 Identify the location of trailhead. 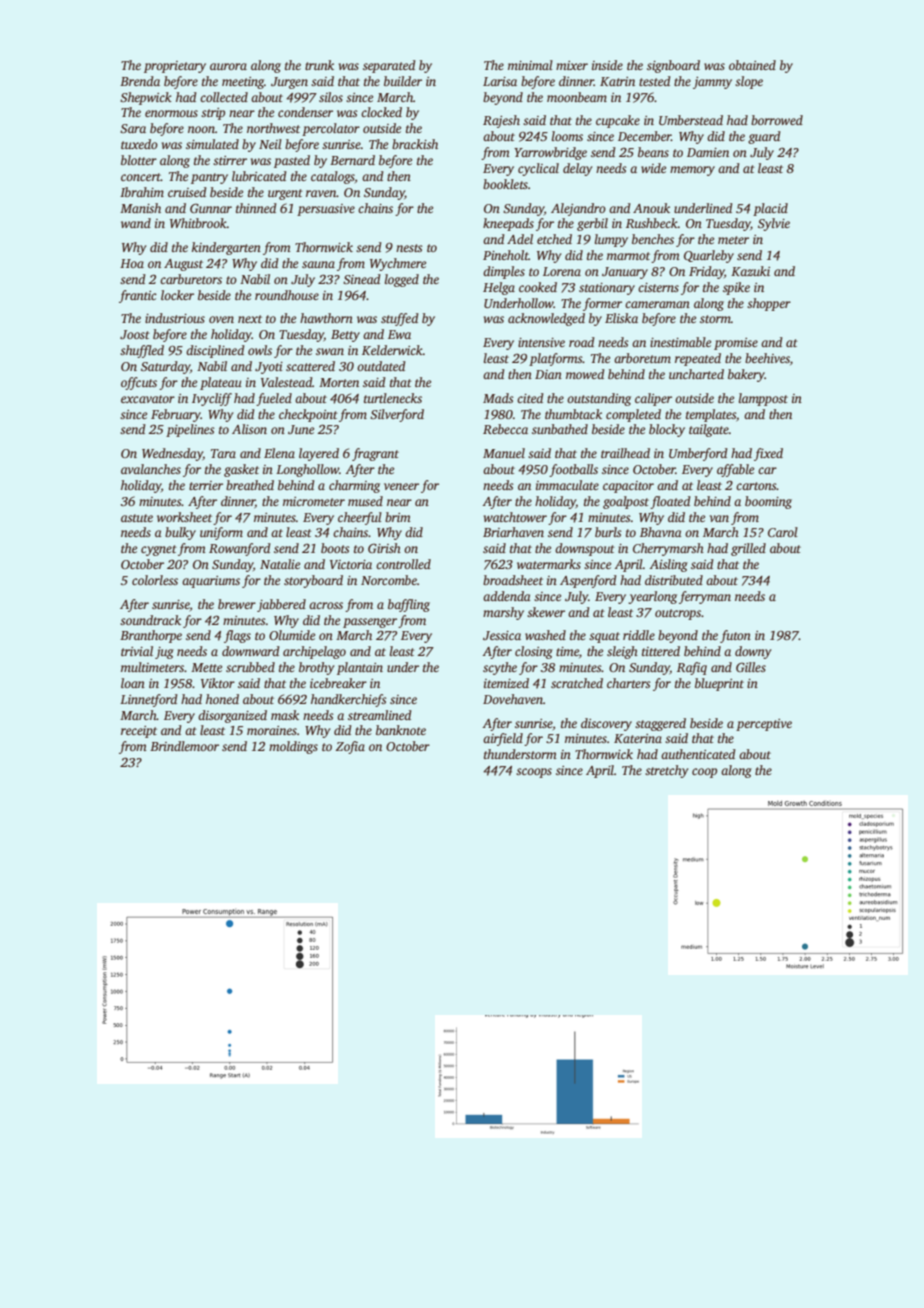
(625, 453).
